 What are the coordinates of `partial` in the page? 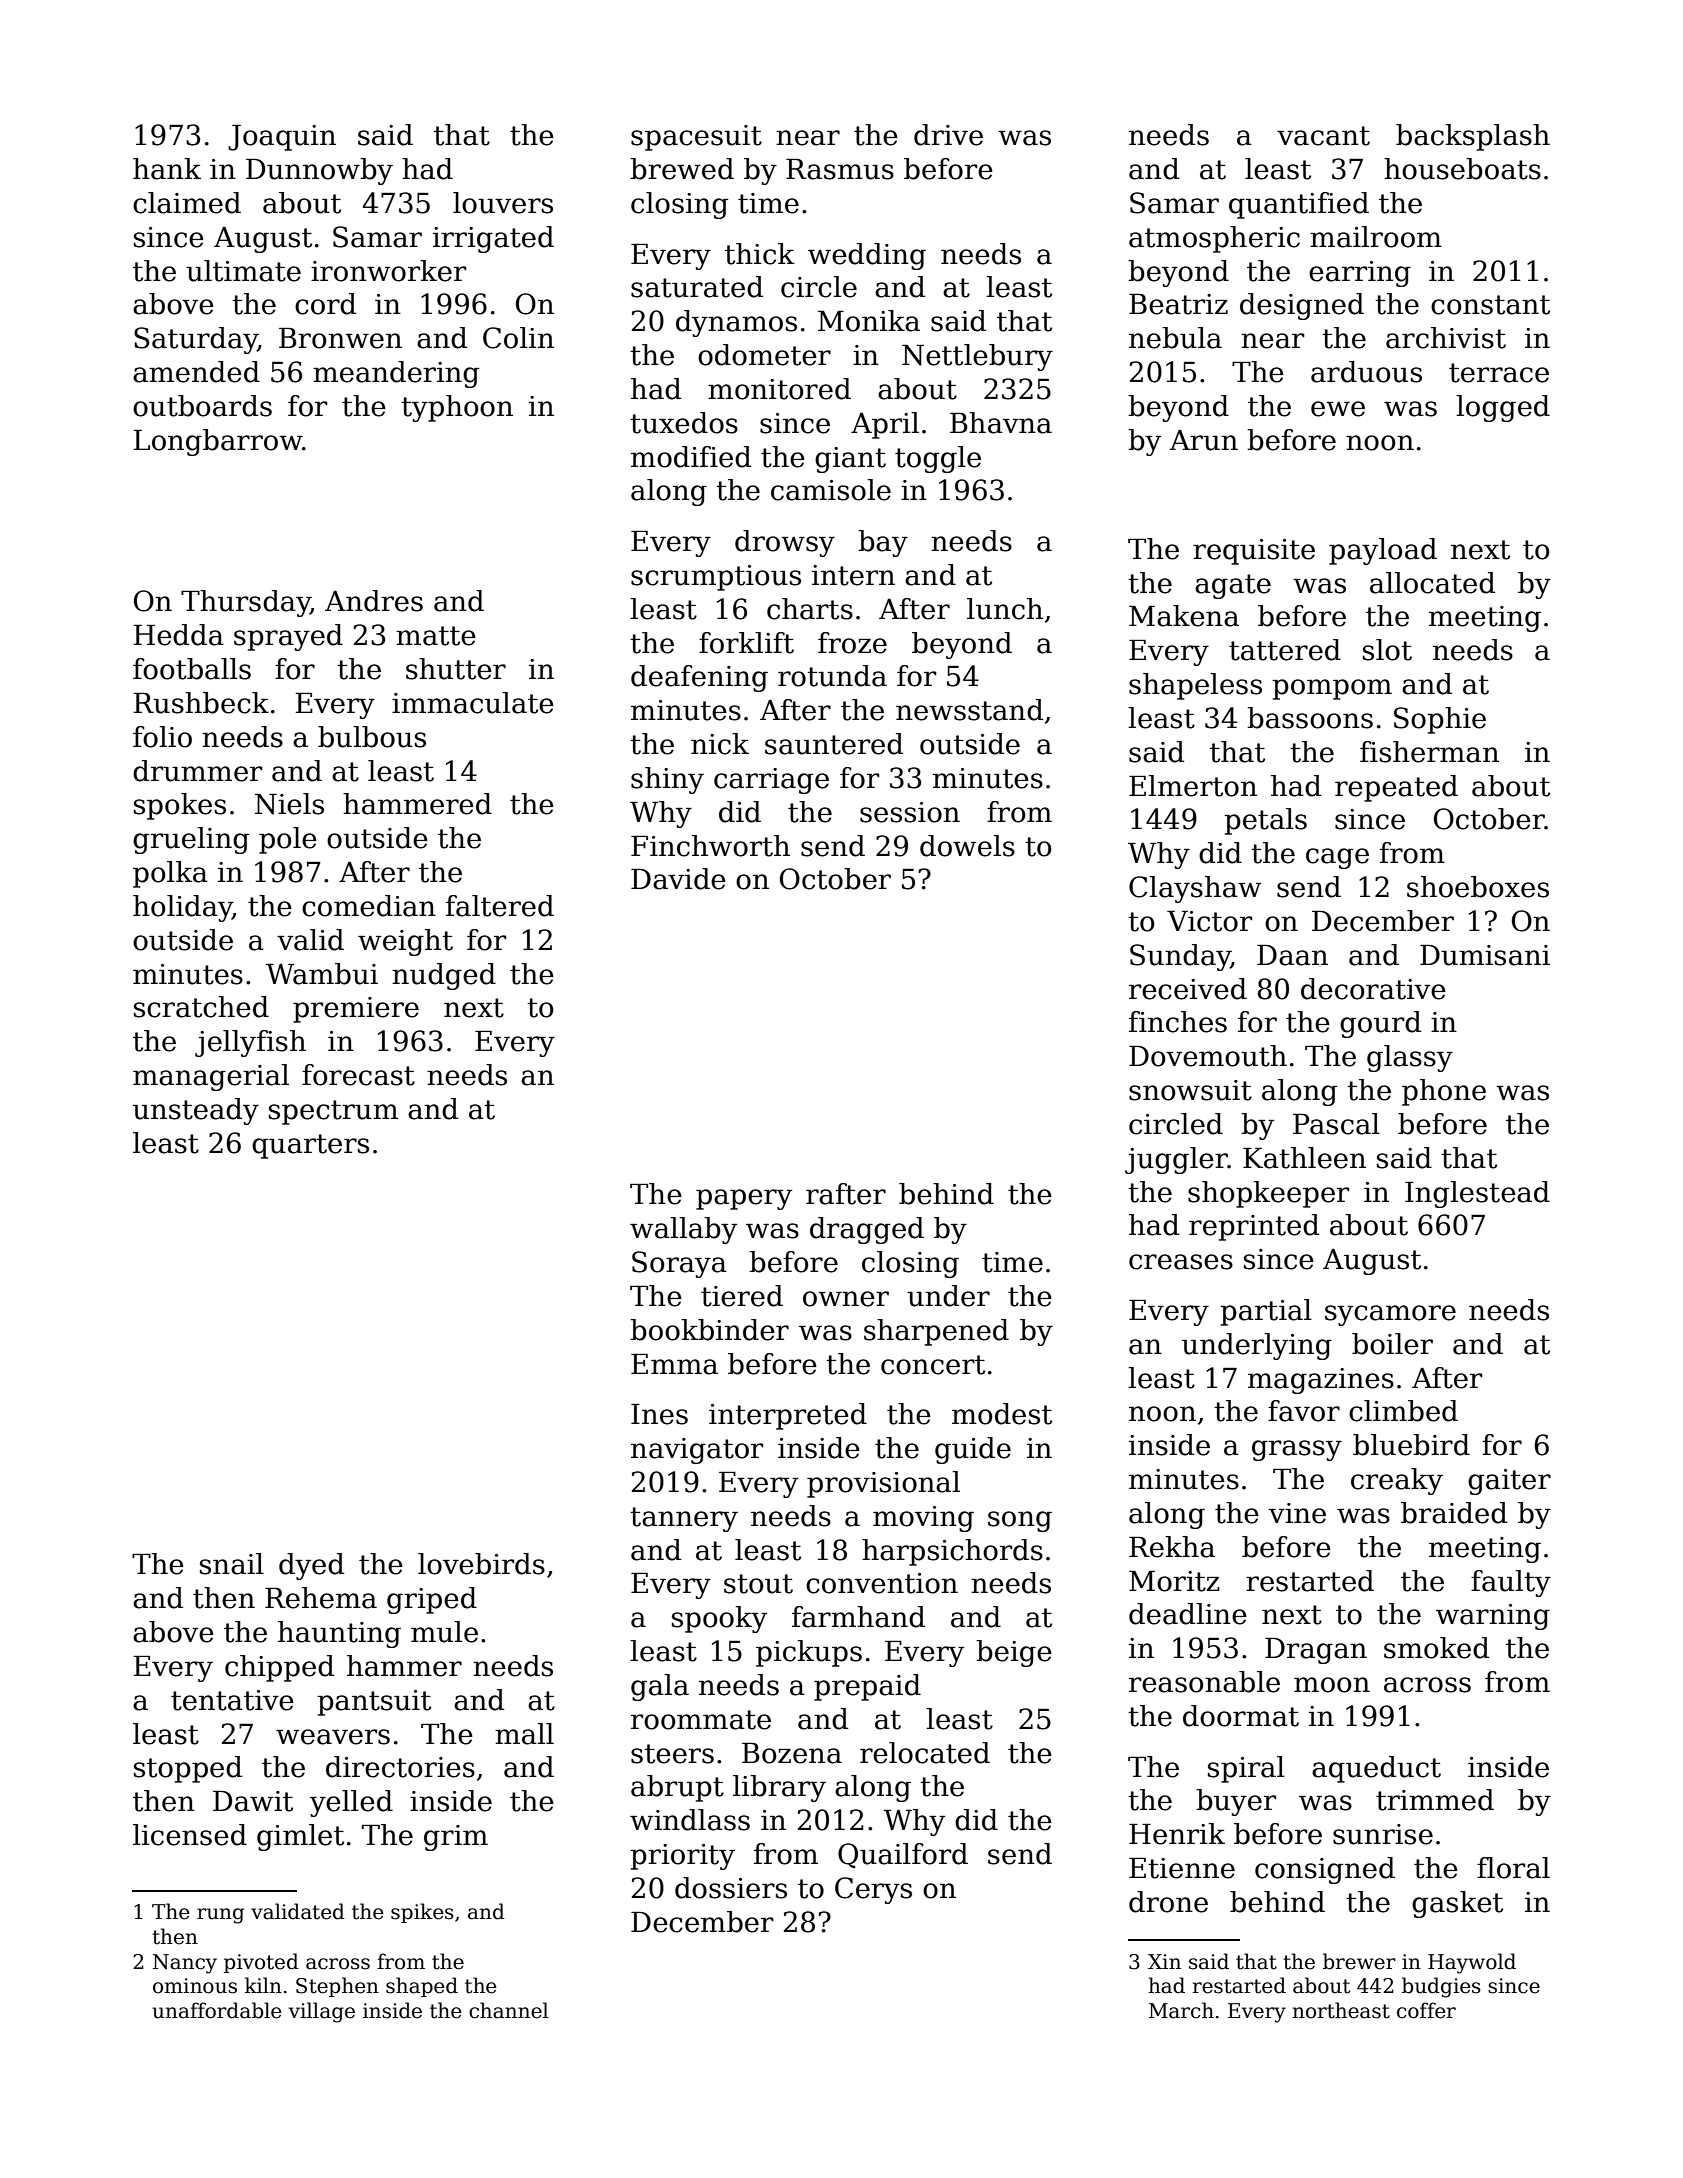 It's located at (1266, 1312).
